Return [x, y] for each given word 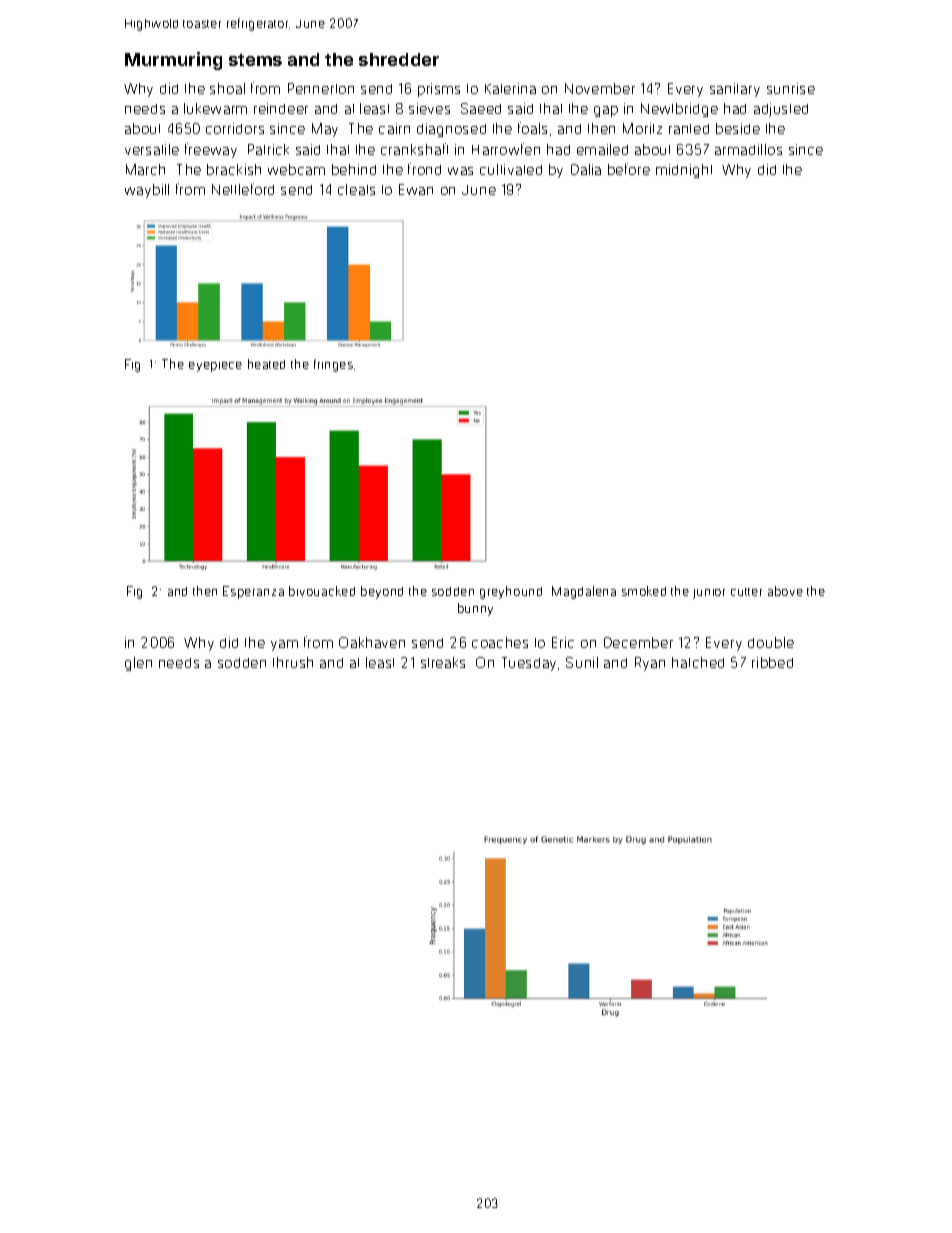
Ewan [416, 189]
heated [266, 364]
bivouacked [322, 591]
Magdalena [584, 592]
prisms [439, 90]
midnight [684, 171]
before [629, 169]
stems [255, 60]
